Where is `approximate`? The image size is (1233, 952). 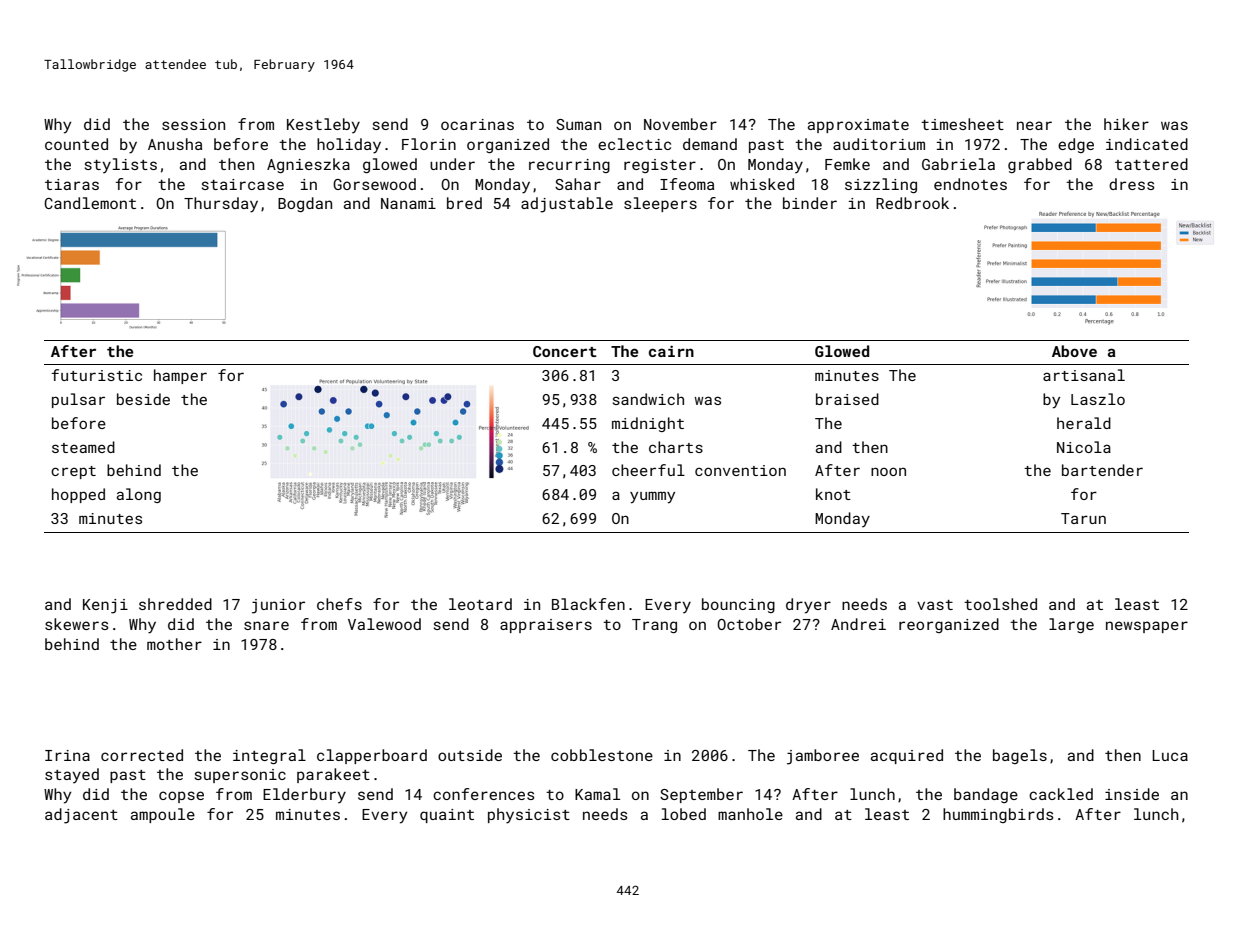
approximate is located at coordinates (858, 126).
